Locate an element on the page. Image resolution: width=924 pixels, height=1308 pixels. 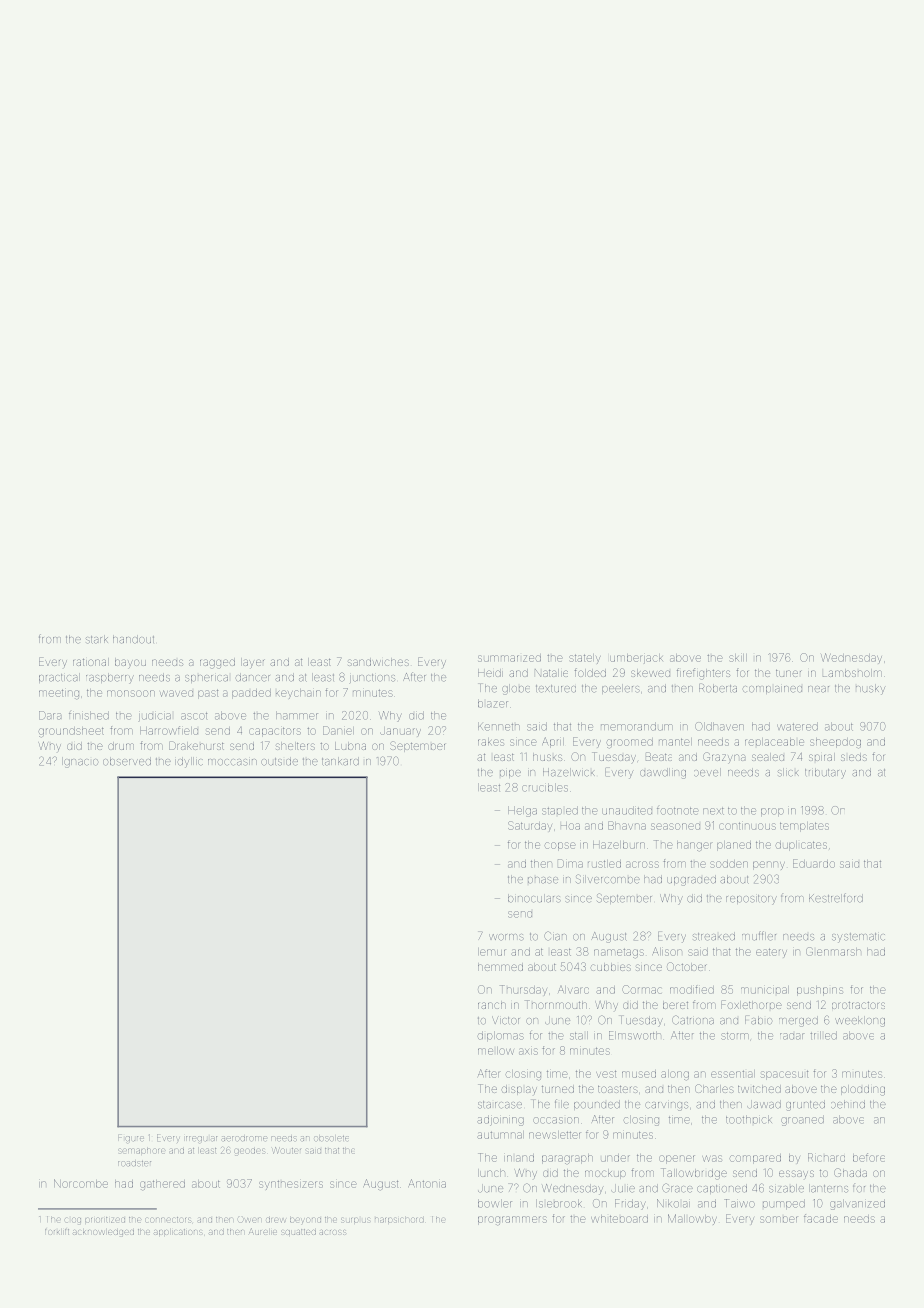
tankard is located at coordinates (340, 761).
